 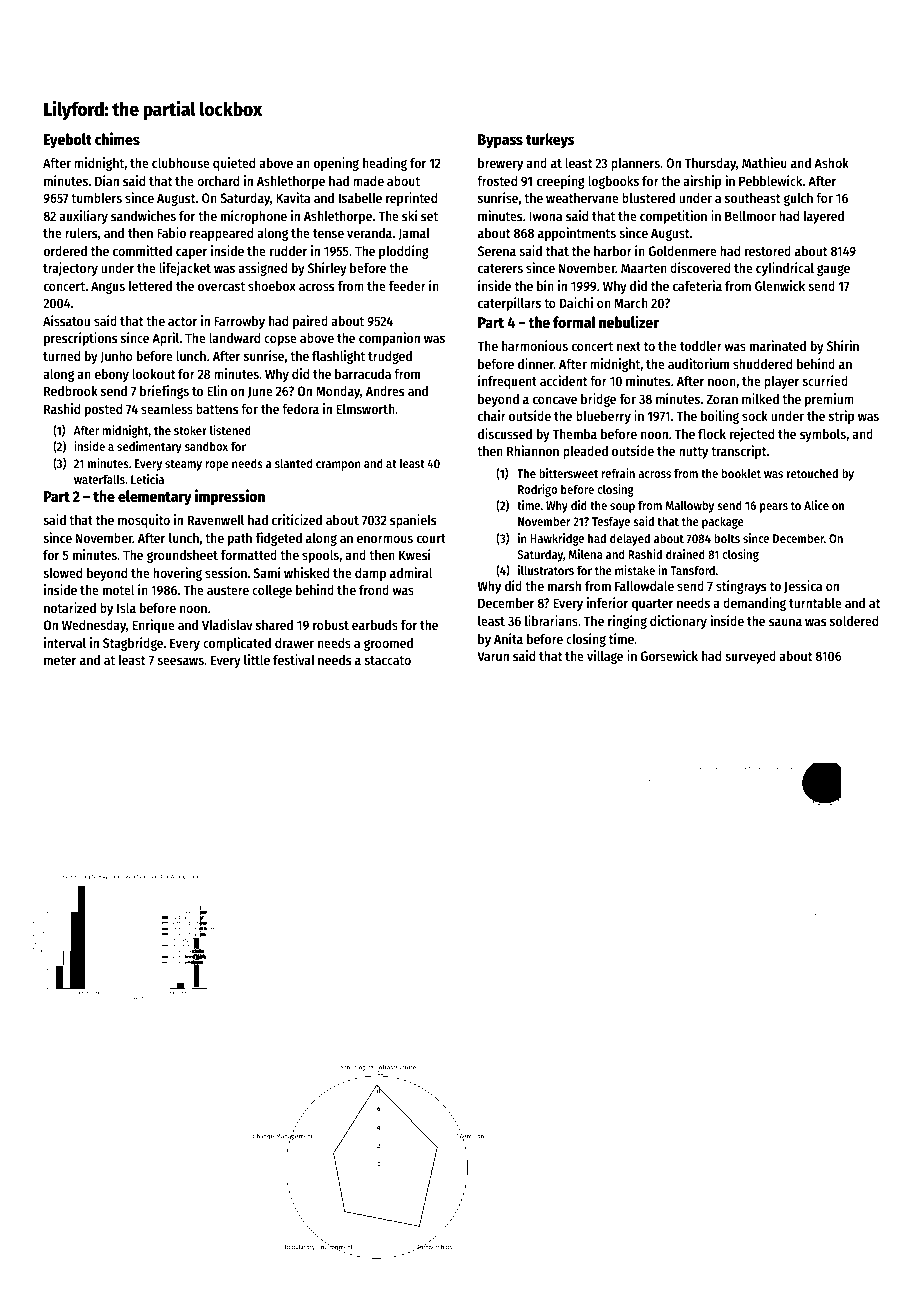 What do you see at coordinates (117, 138) in the screenshot?
I see `chimes` at bounding box center [117, 138].
